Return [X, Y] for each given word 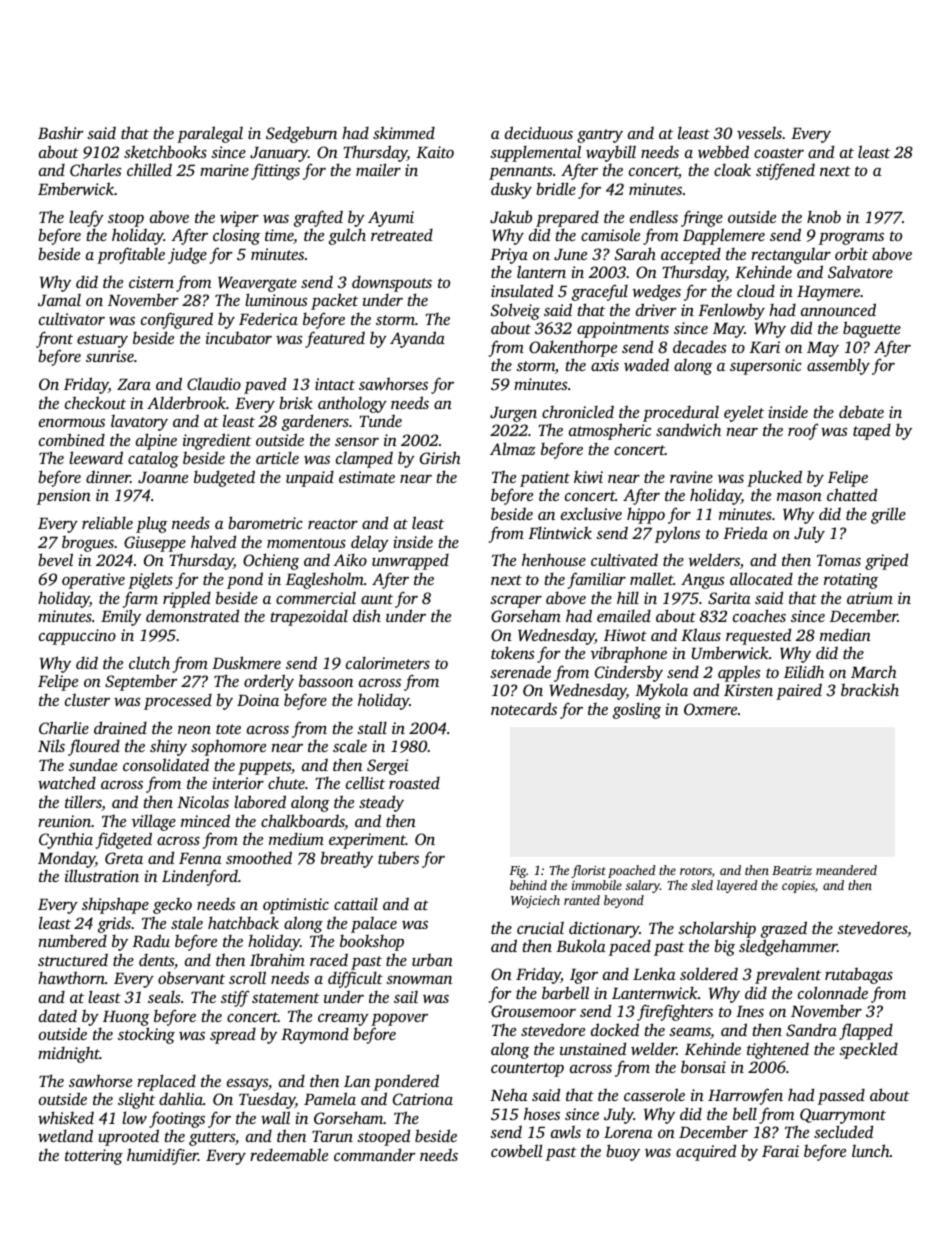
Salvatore [860, 272]
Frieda [745, 532]
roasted [414, 782]
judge [187, 255]
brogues [88, 543]
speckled [868, 1050]
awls [566, 1131]
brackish [870, 689]
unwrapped [410, 561]
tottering [94, 1157]
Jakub [511, 217]
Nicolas [203, 801]
